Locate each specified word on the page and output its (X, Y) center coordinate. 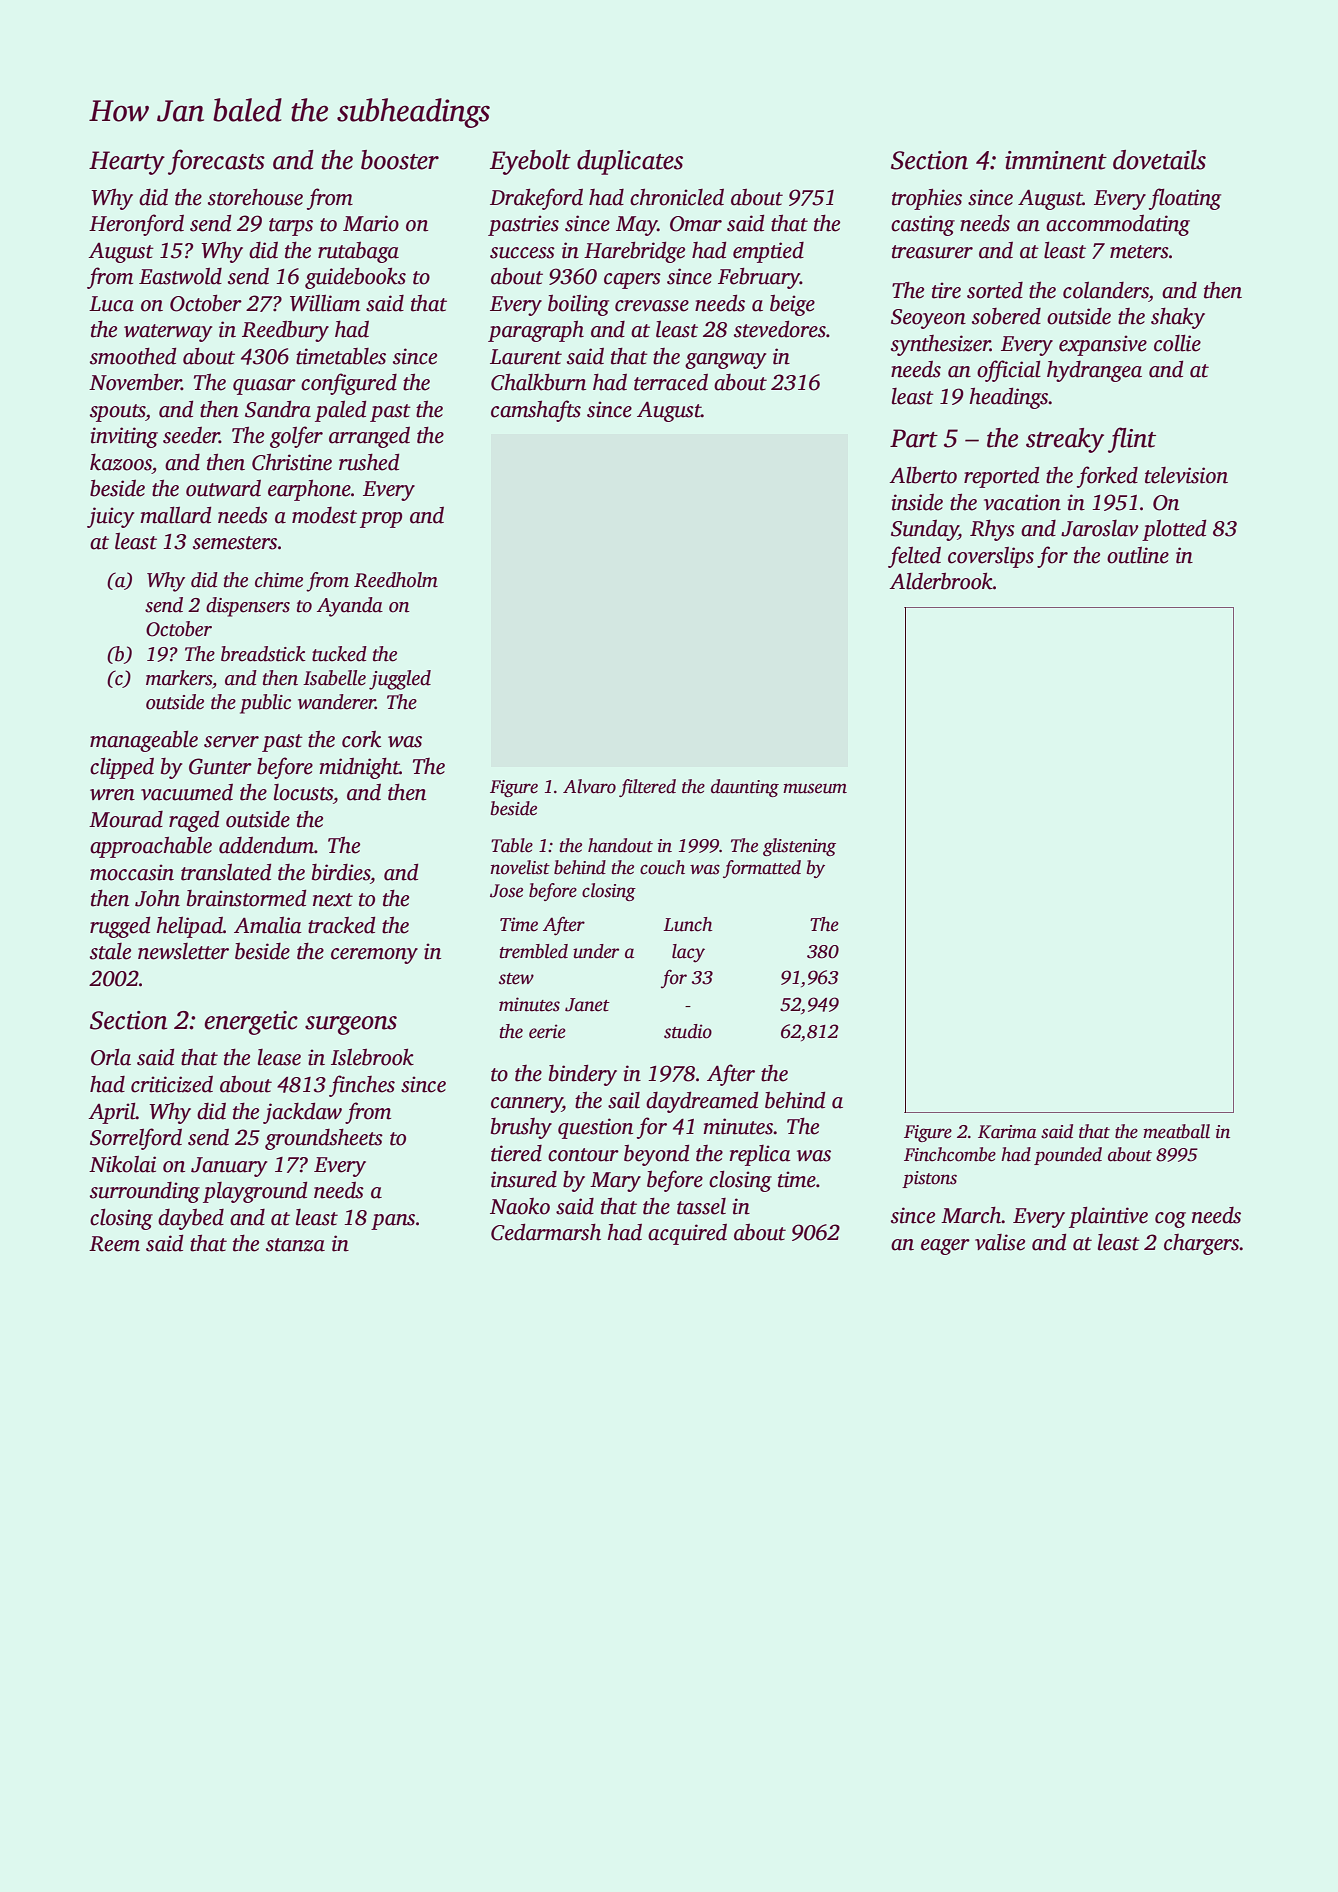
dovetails (1159, 160)
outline (1138, 555)
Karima (1007, 1132)
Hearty (127, 163)
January (229, 1167)
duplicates (630, 162)
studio (688, 1031)
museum (815, 788)
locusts (303, 792)
